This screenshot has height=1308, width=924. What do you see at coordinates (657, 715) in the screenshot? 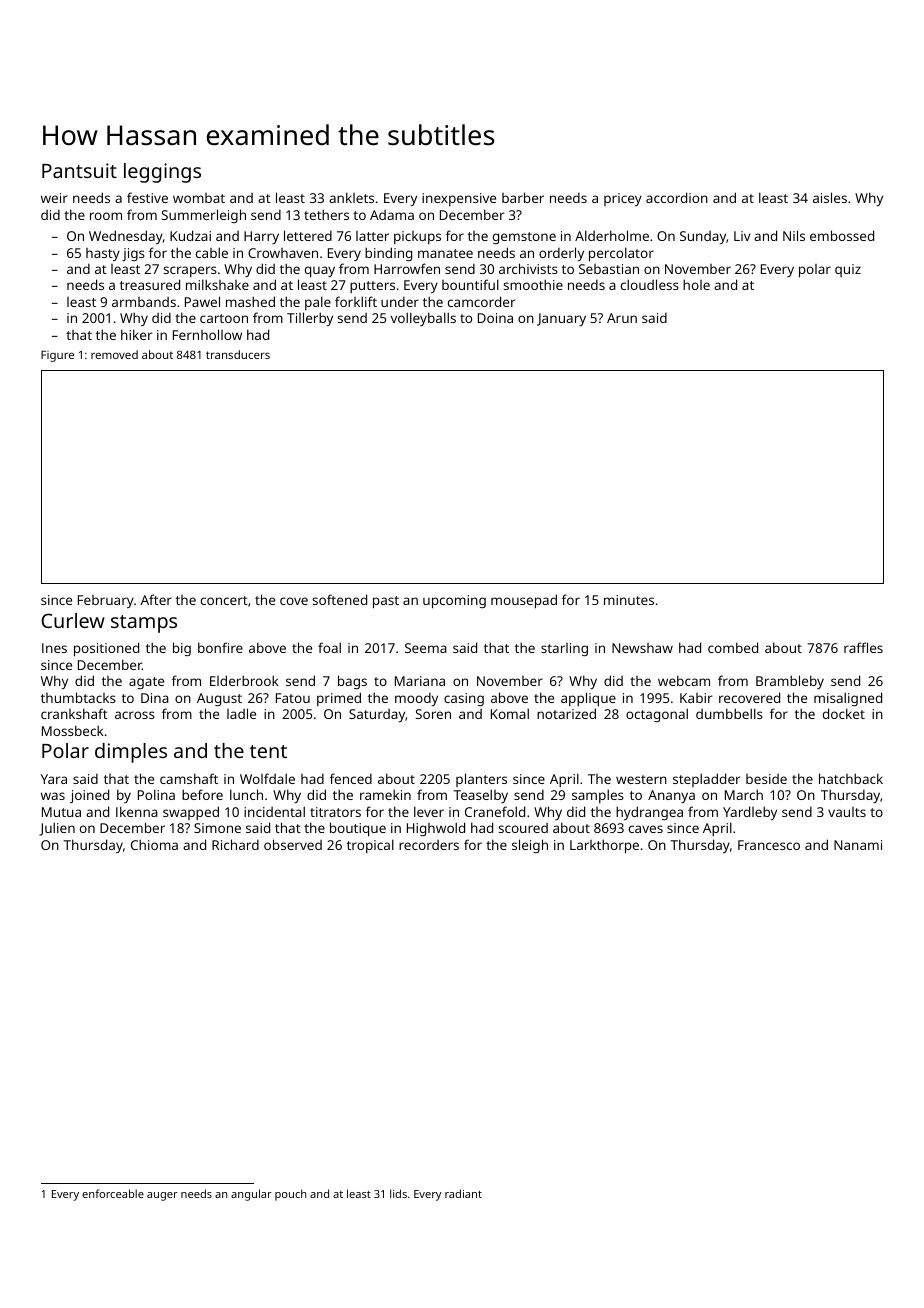
I see `octagonal` at bounding box center [657, 715].
